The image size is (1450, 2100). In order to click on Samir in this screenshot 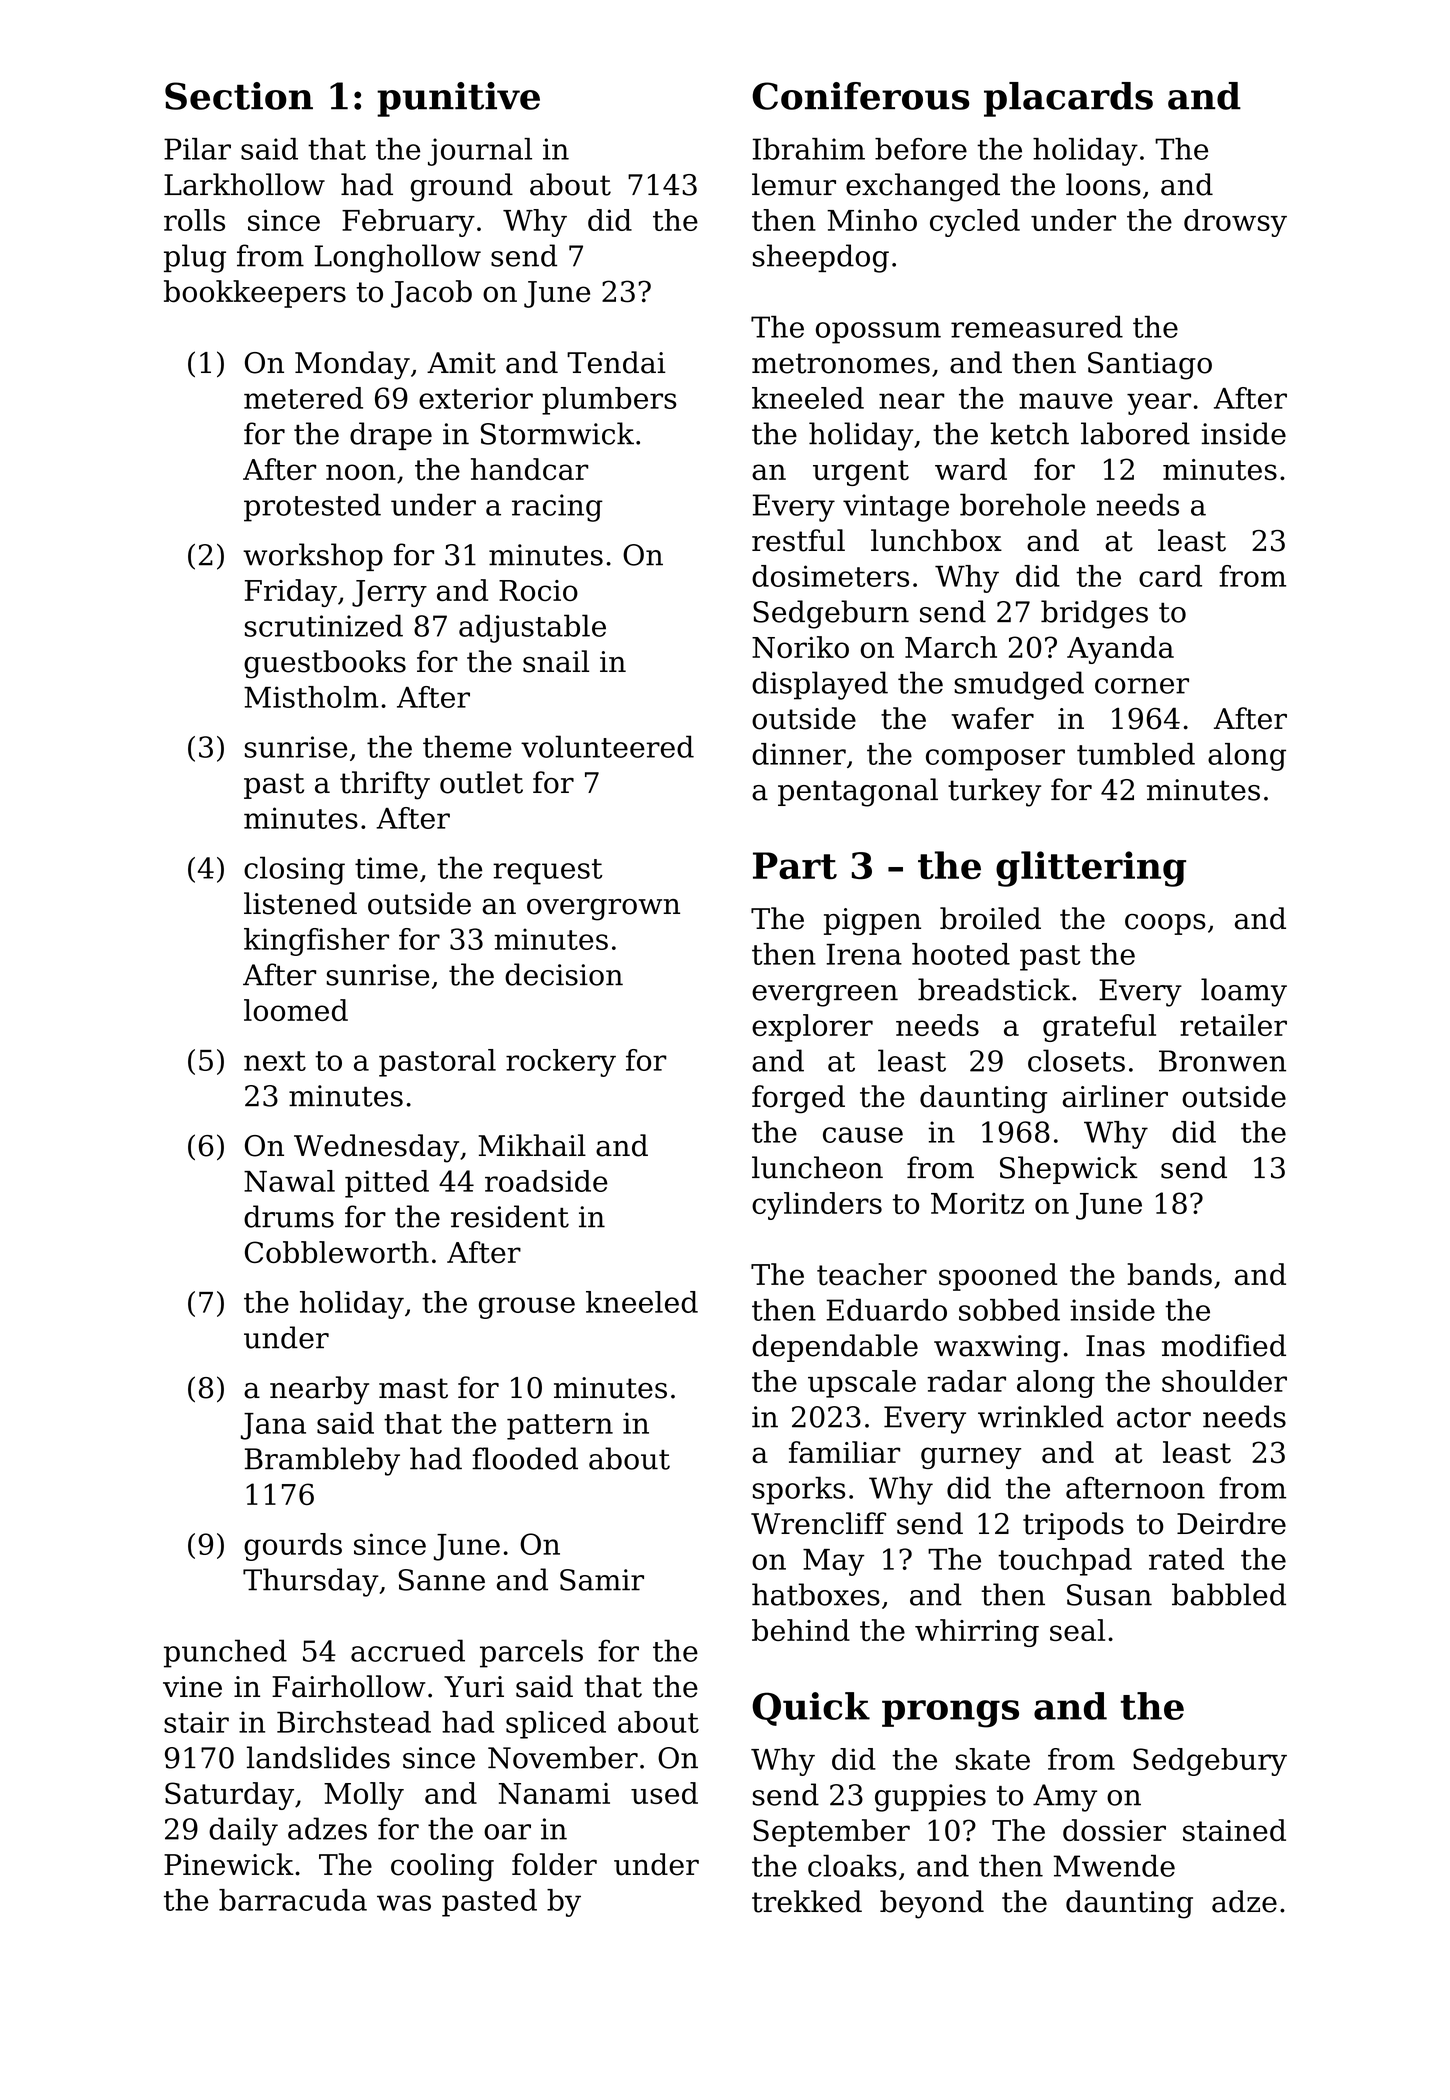, I will do `click(602, 1580)`.
